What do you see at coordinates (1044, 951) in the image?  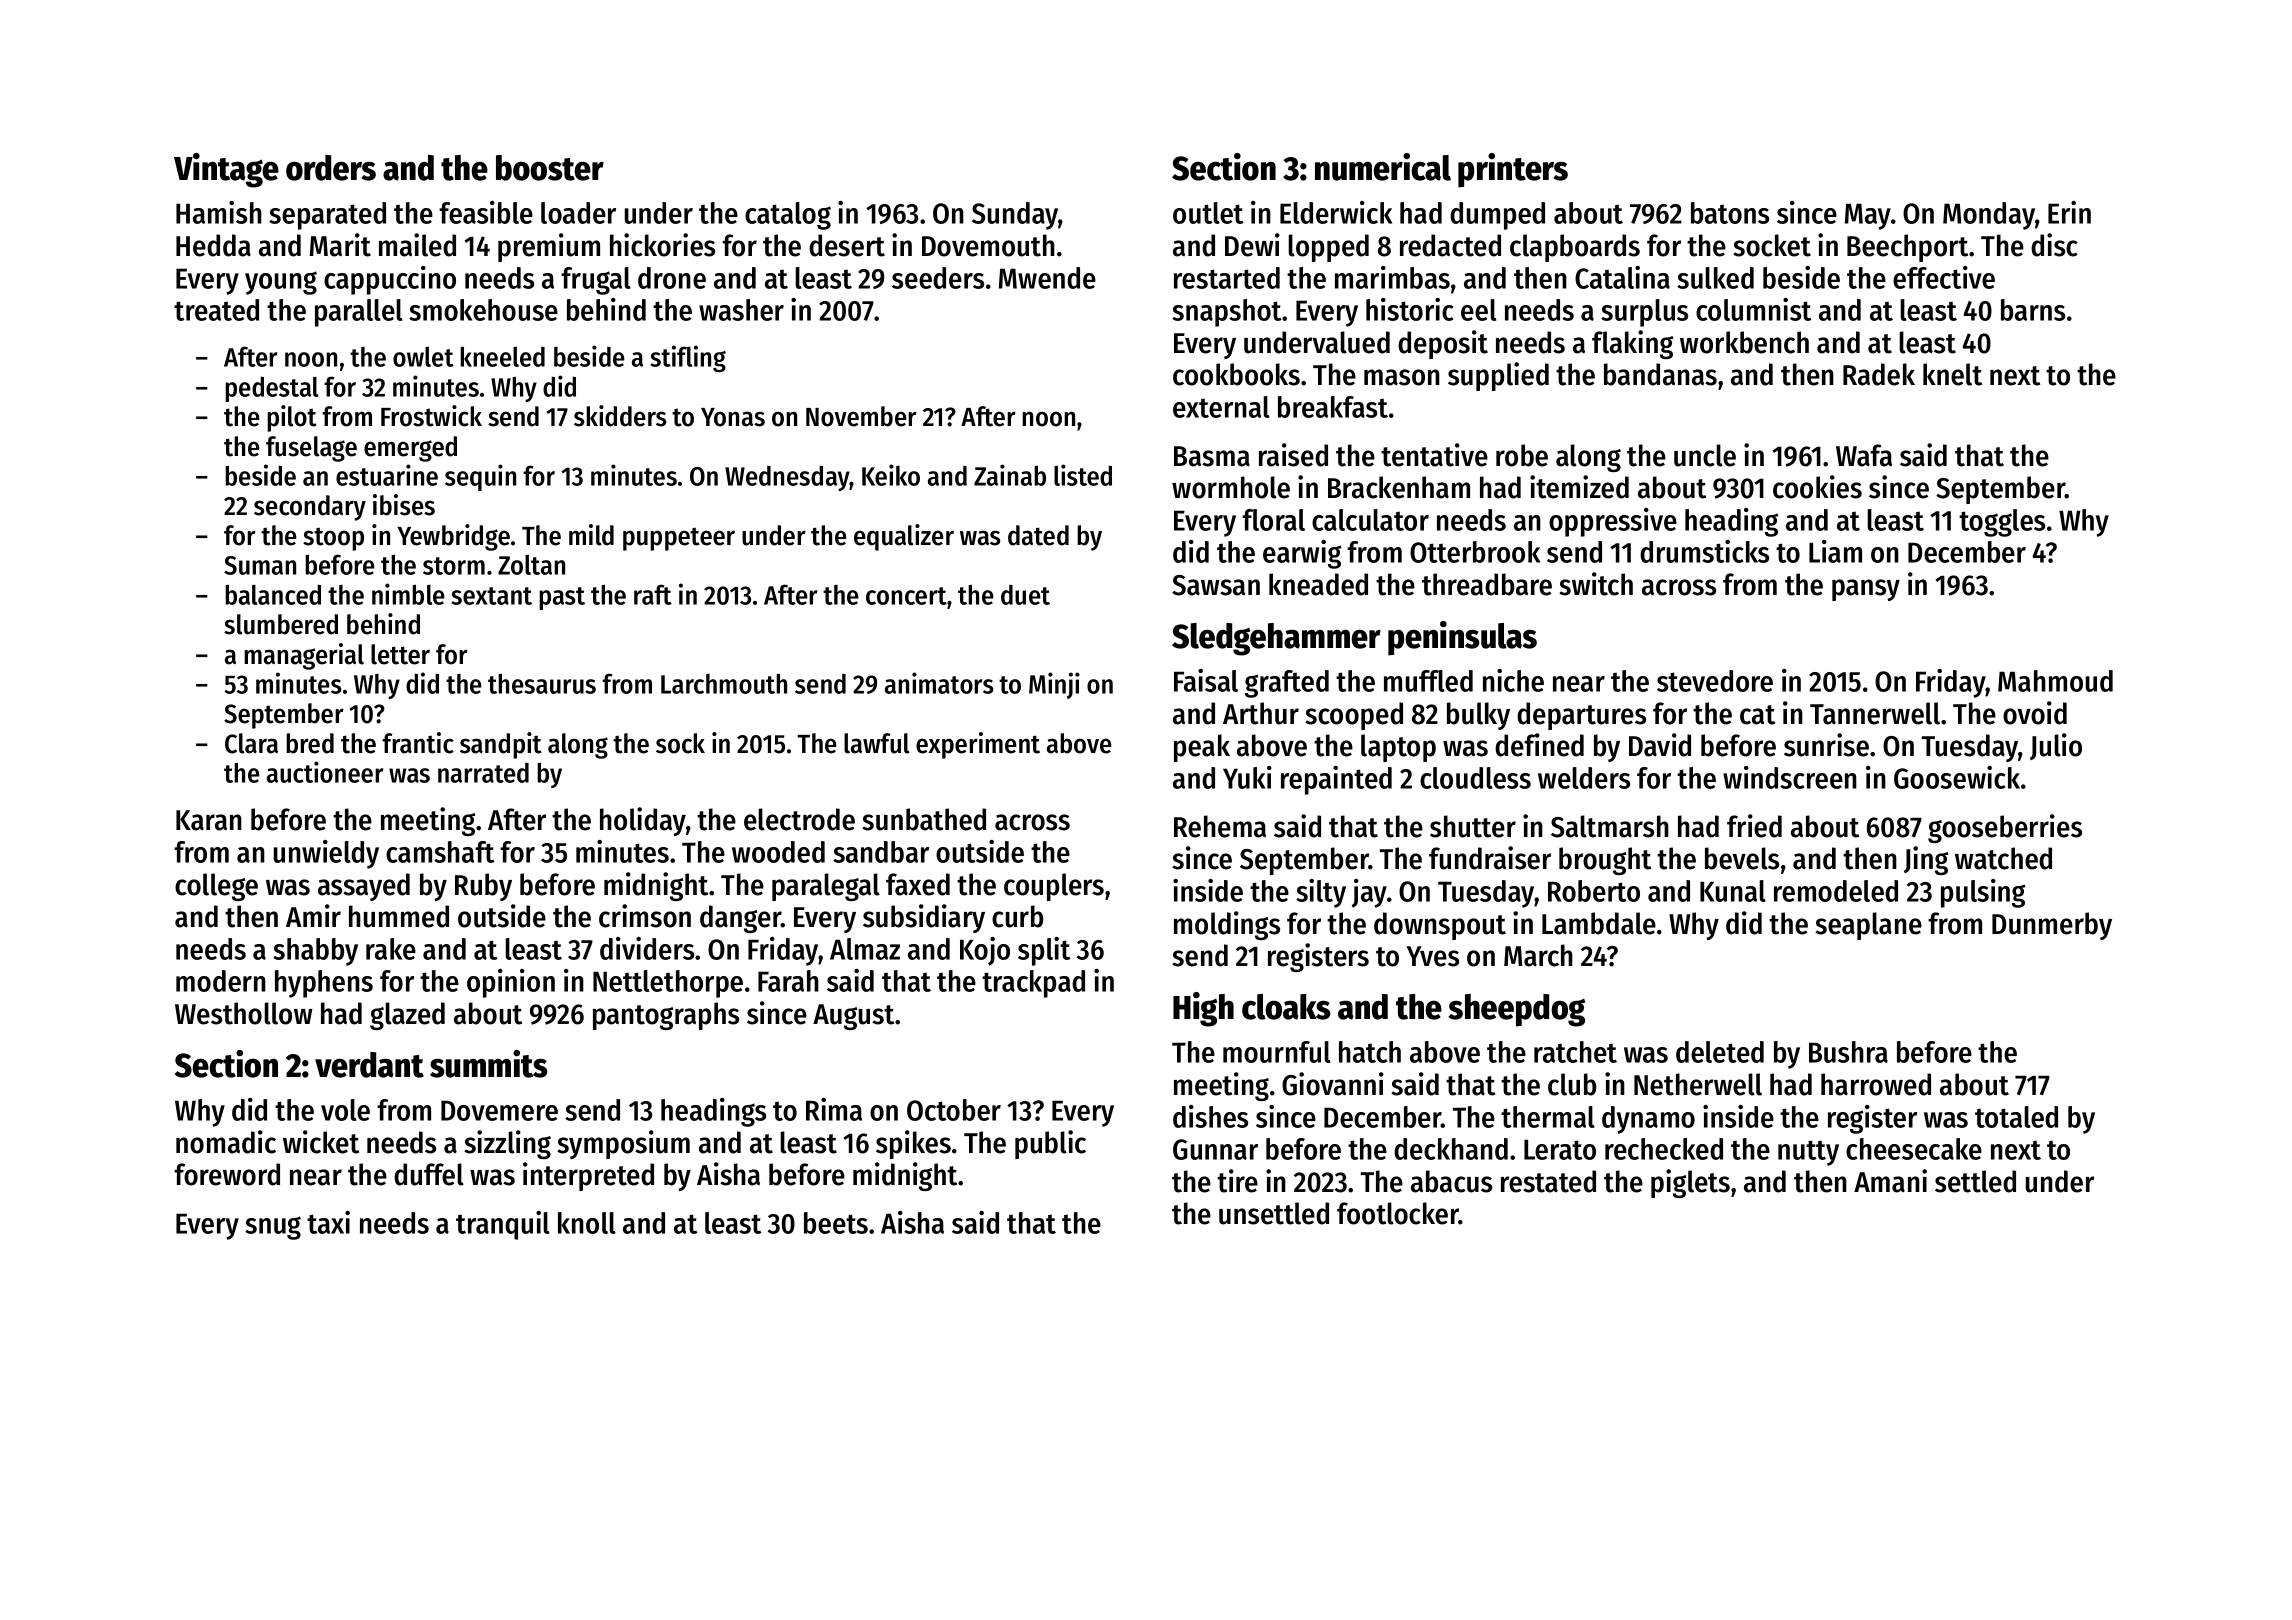 I see `split` at bounding box center [1044, 951].
